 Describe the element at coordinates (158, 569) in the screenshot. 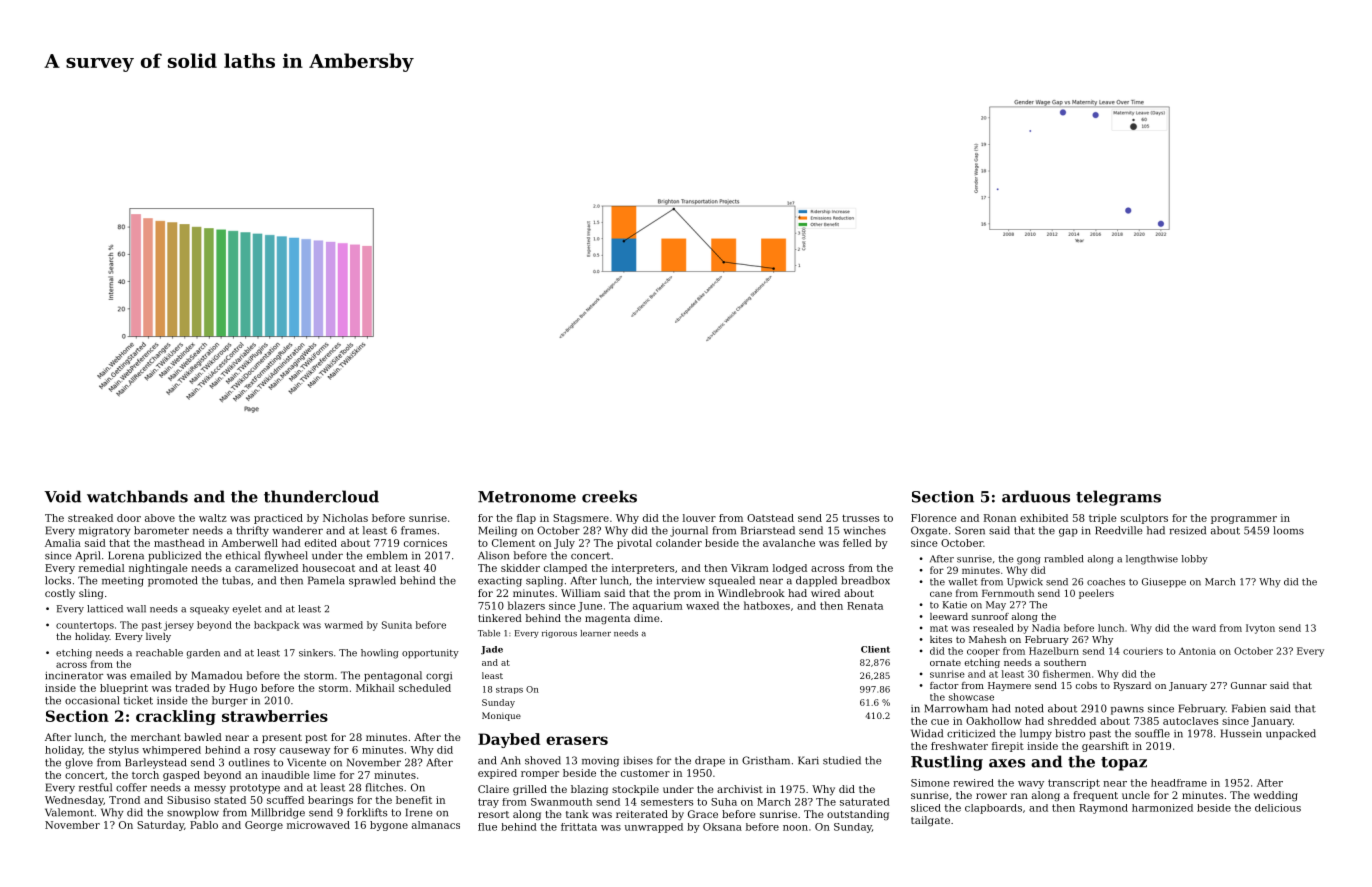

I see `nightingale` at that location.
